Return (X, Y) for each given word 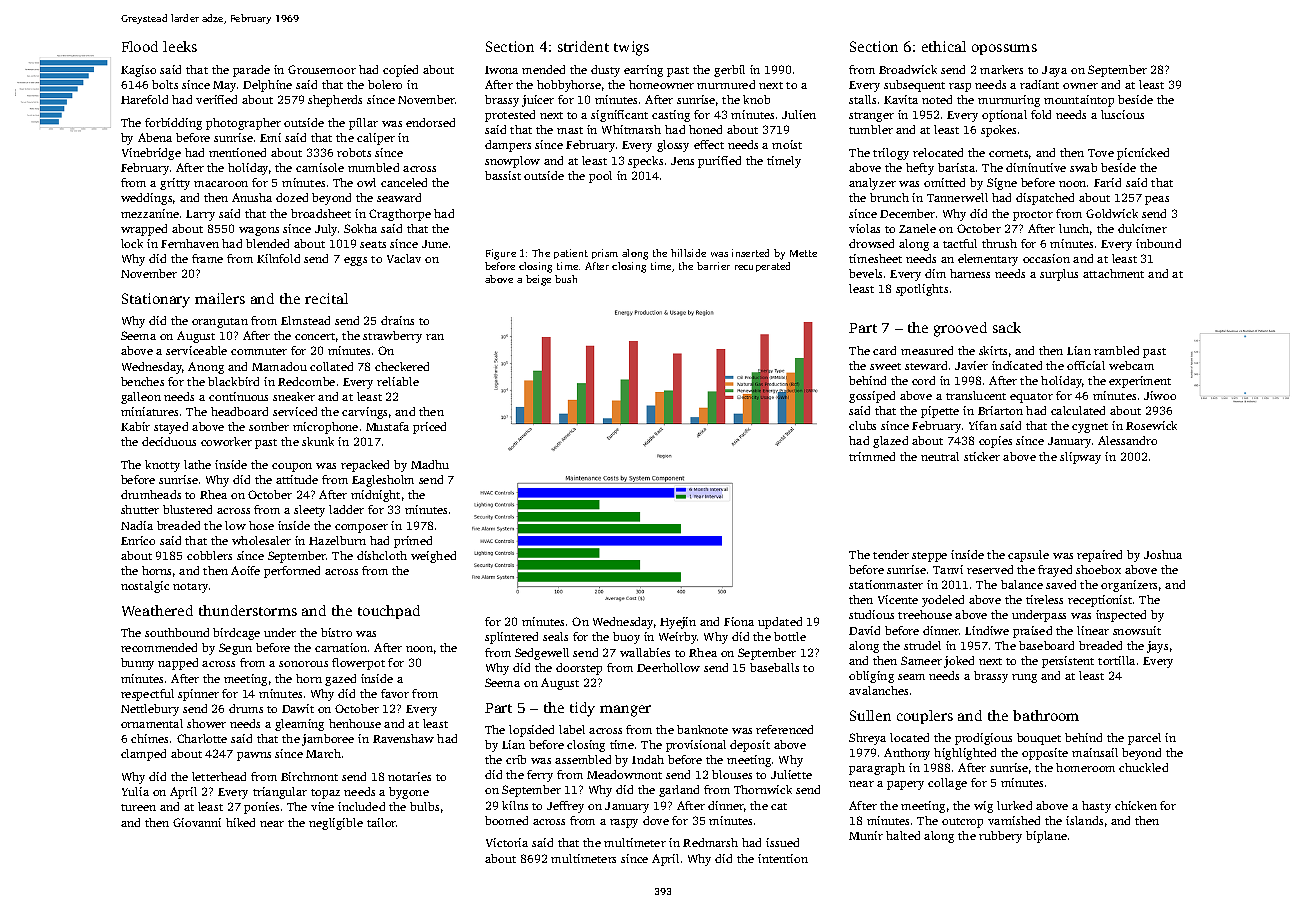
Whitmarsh (631, 129)
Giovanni (197, 822)
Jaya (1054, 71)
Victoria (507, 842)
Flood (140, 46)
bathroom (1046, 715)
